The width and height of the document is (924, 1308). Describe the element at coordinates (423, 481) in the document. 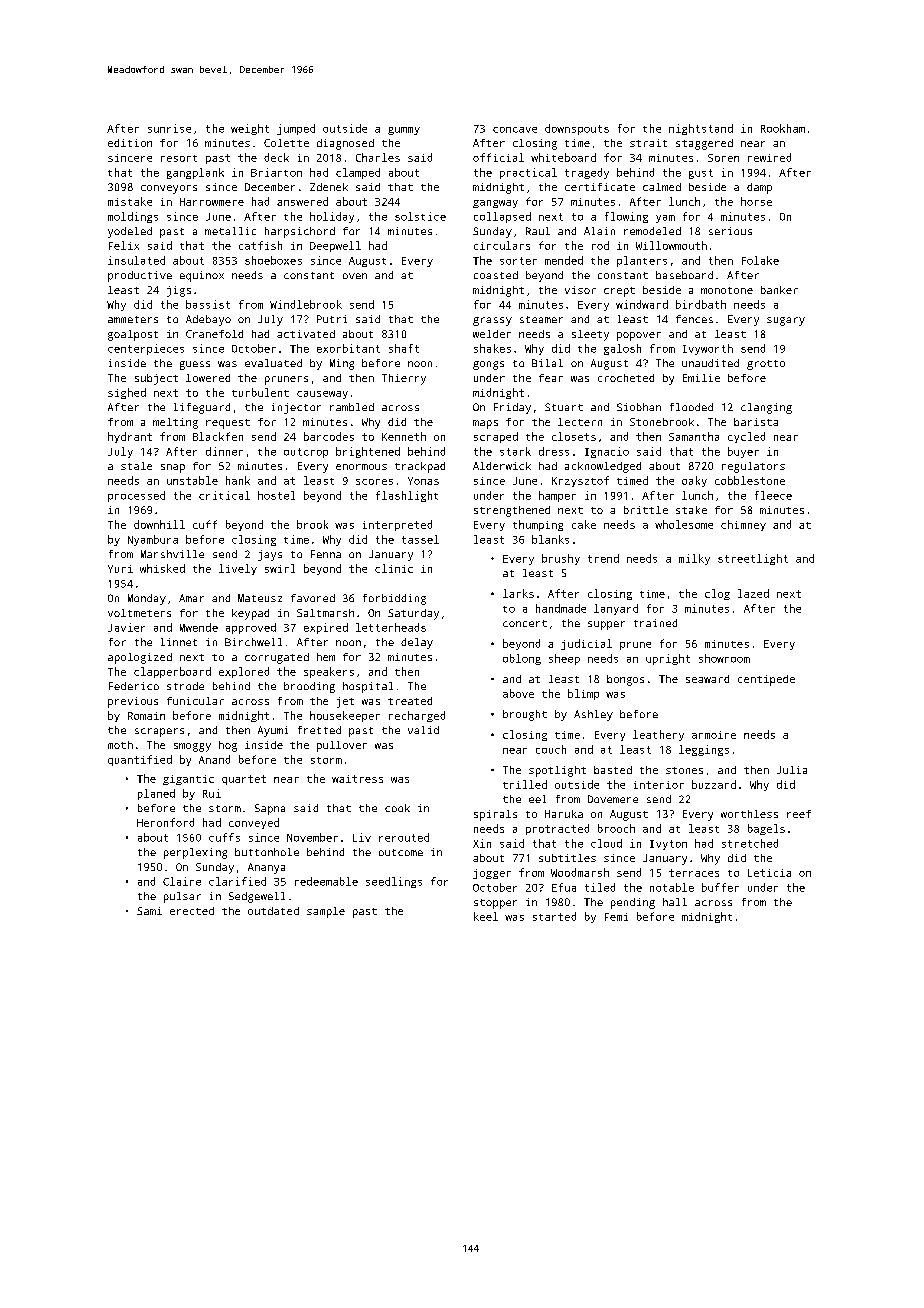

I see `Yonas` at that location.
